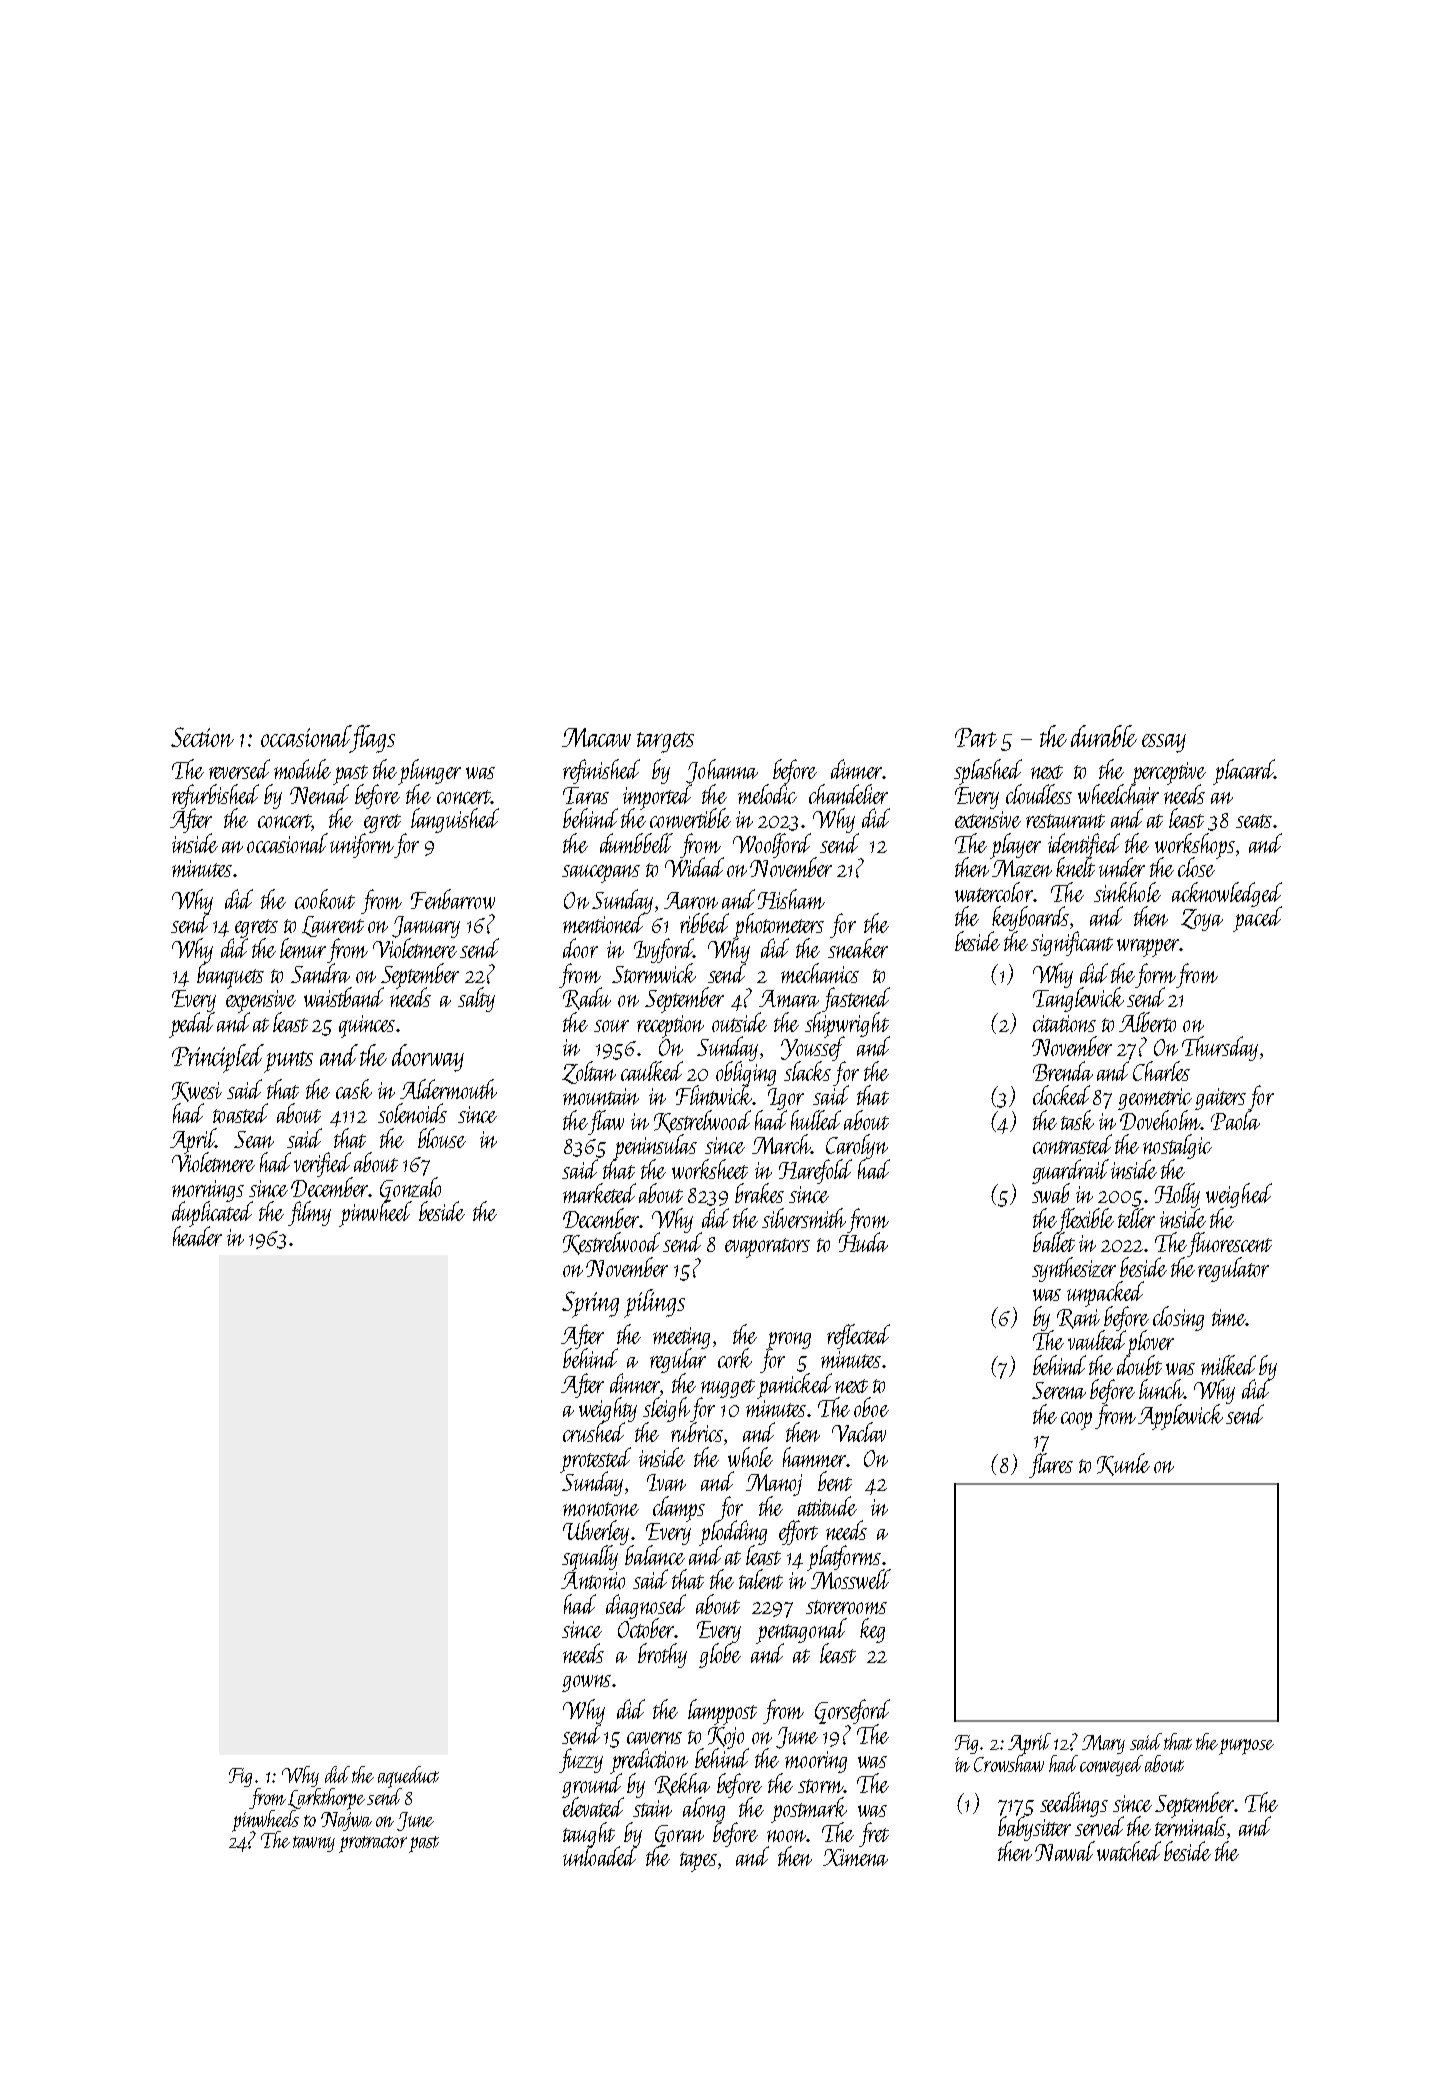 The height and width of the page is (2100, 1450). What do you see at coordinates (859, 1432) in the page?
I see `Vaclav` at bounding box center [859, 1432].
